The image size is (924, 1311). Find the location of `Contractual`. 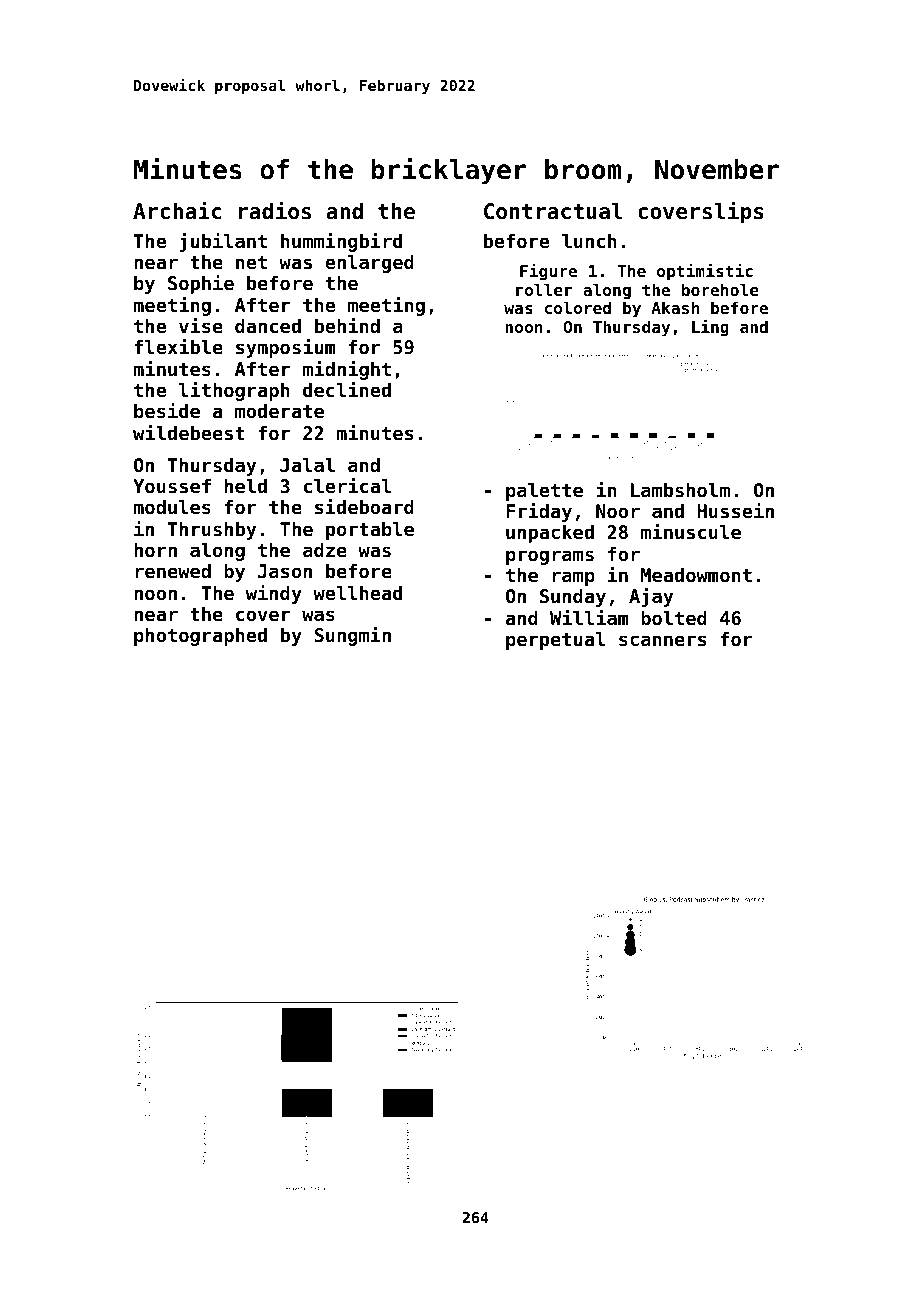

Contractual is located at coordinates (553, 211).
